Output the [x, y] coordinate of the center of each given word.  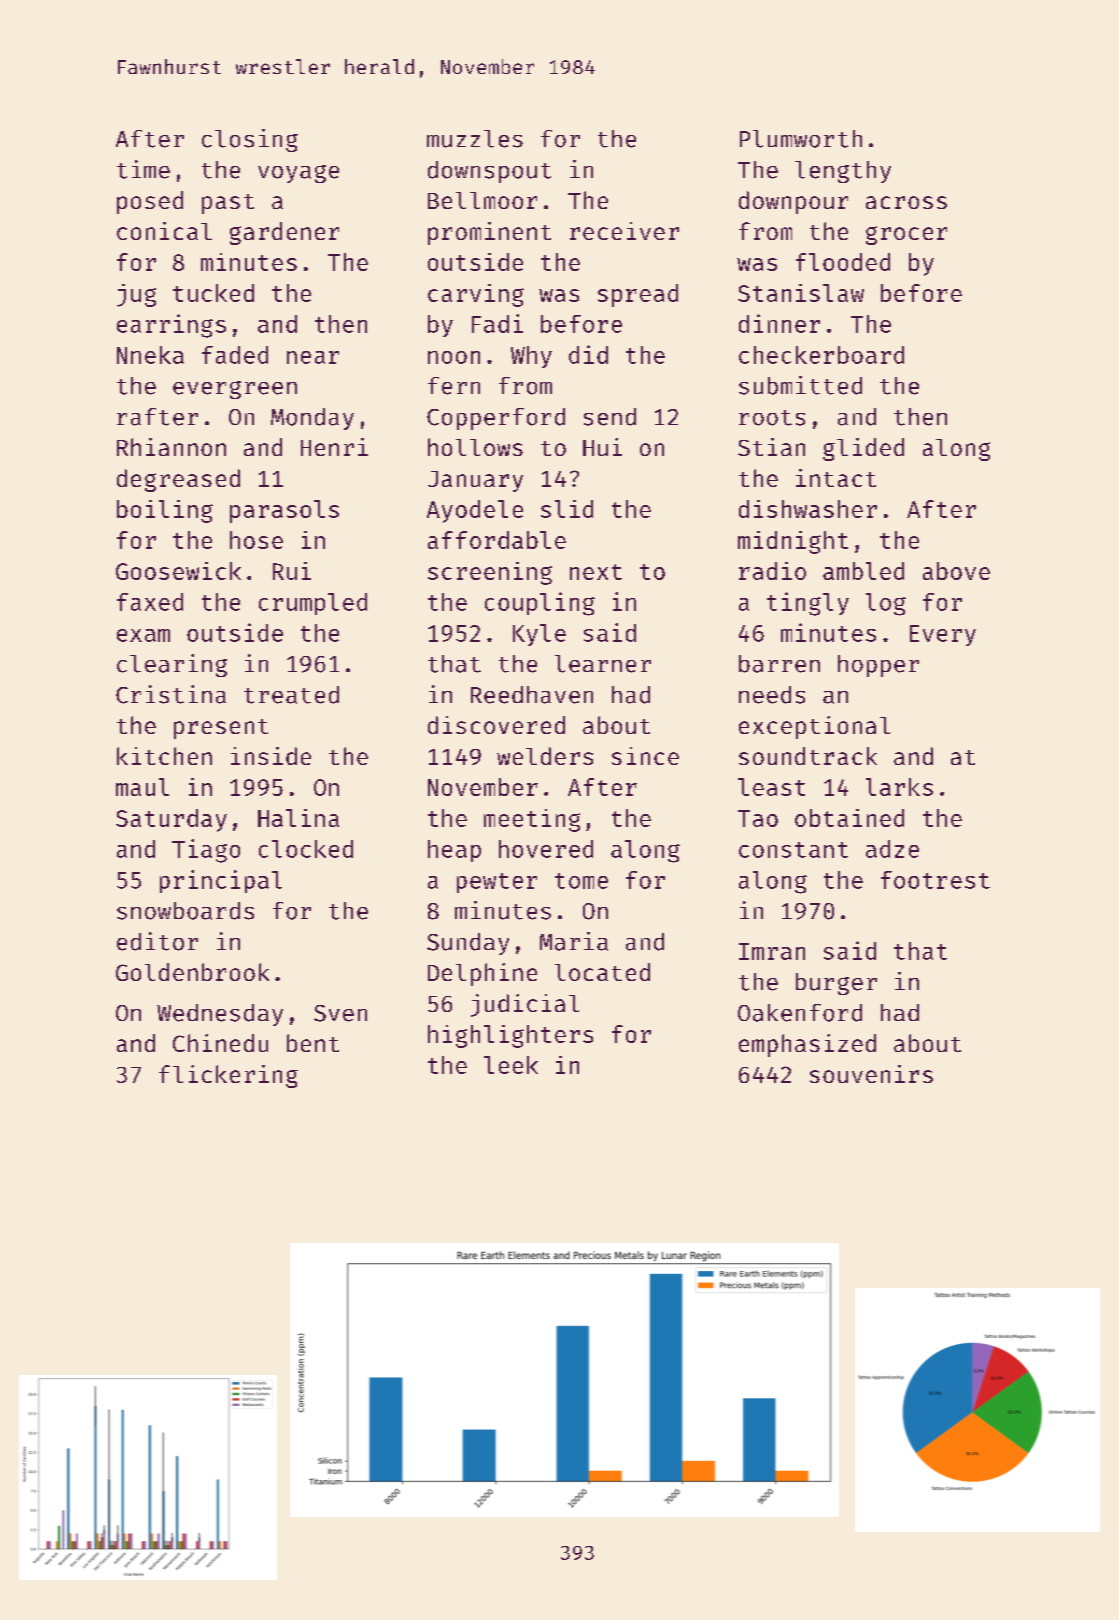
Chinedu [220, 1043]
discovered [496, 725]
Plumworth [801, 139]
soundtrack [808, 756]
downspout [489, 172]
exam [143, 635]
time [143, 169]
